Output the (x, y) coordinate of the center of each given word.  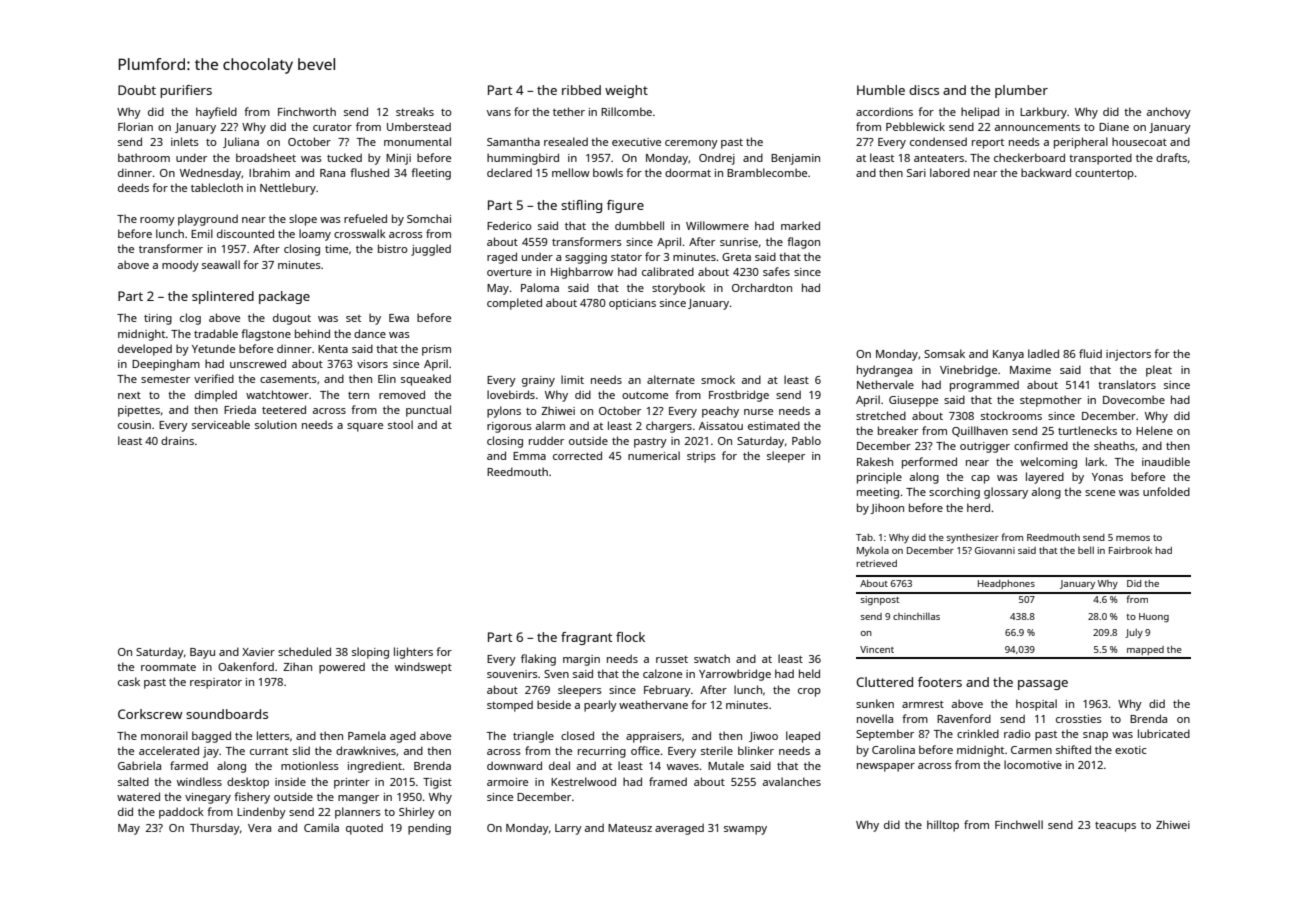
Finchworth (307, 111)
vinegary (208, 798)
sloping (370, 653)
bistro (393, 248)
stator (626, 257)
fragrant (586, 638)
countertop (1104, 175)
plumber (1021, 91)
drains (177, 440)
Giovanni (995, 550)
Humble (881, 90)
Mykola (873, 551)
